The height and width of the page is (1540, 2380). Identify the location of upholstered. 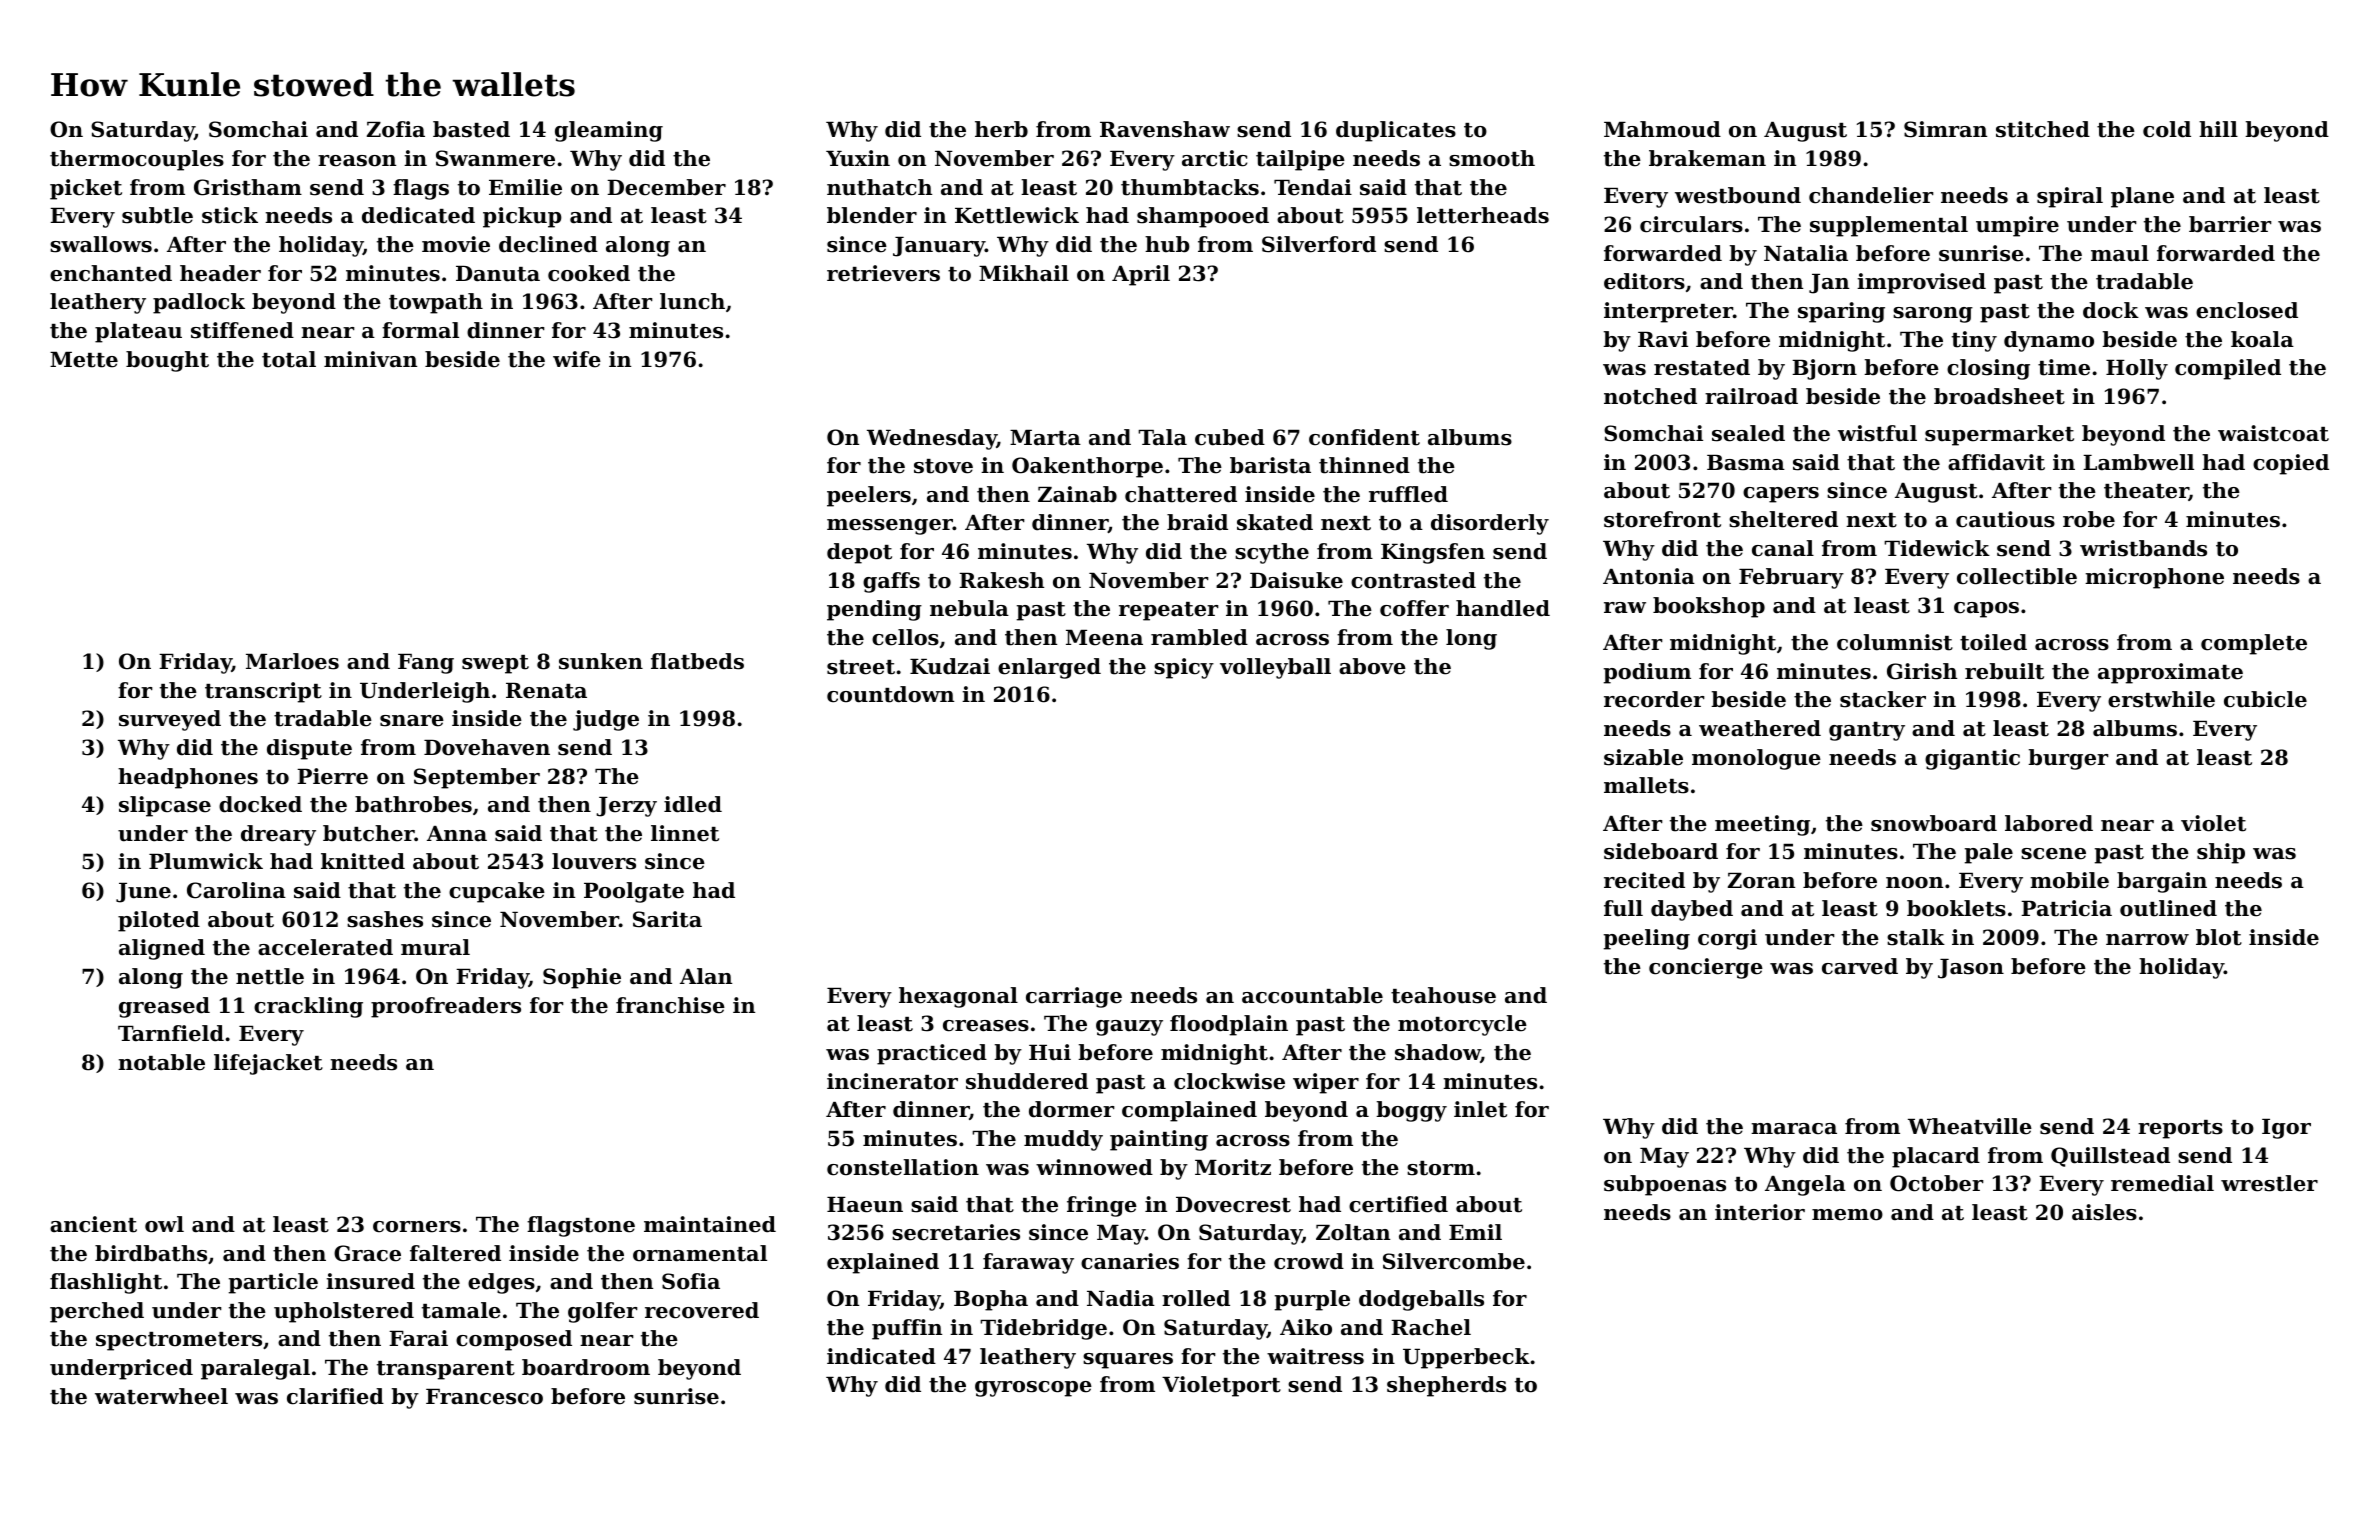
(344, 1312).
